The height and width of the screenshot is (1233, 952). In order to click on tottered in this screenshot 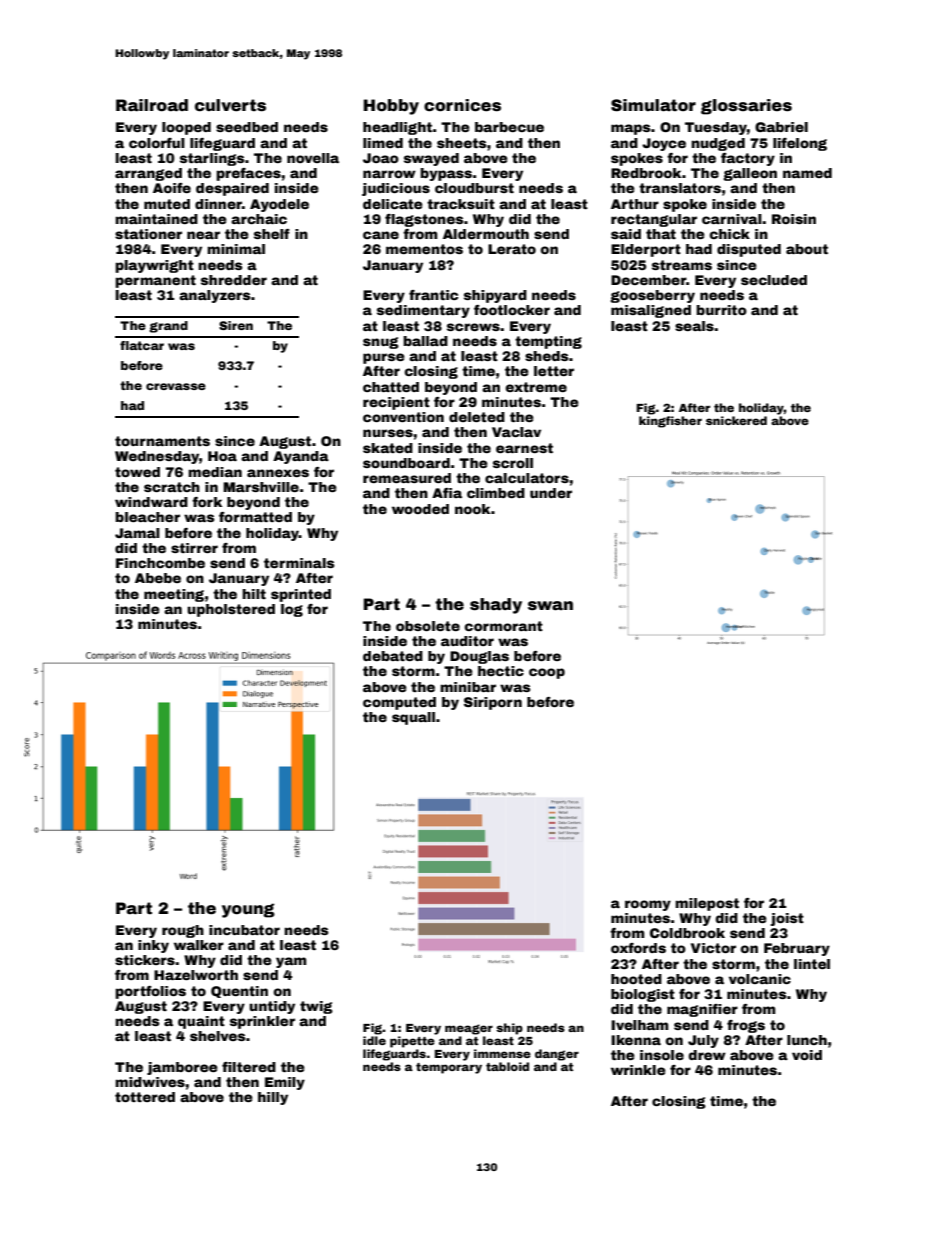, I will do `click(145, 1097)`.
